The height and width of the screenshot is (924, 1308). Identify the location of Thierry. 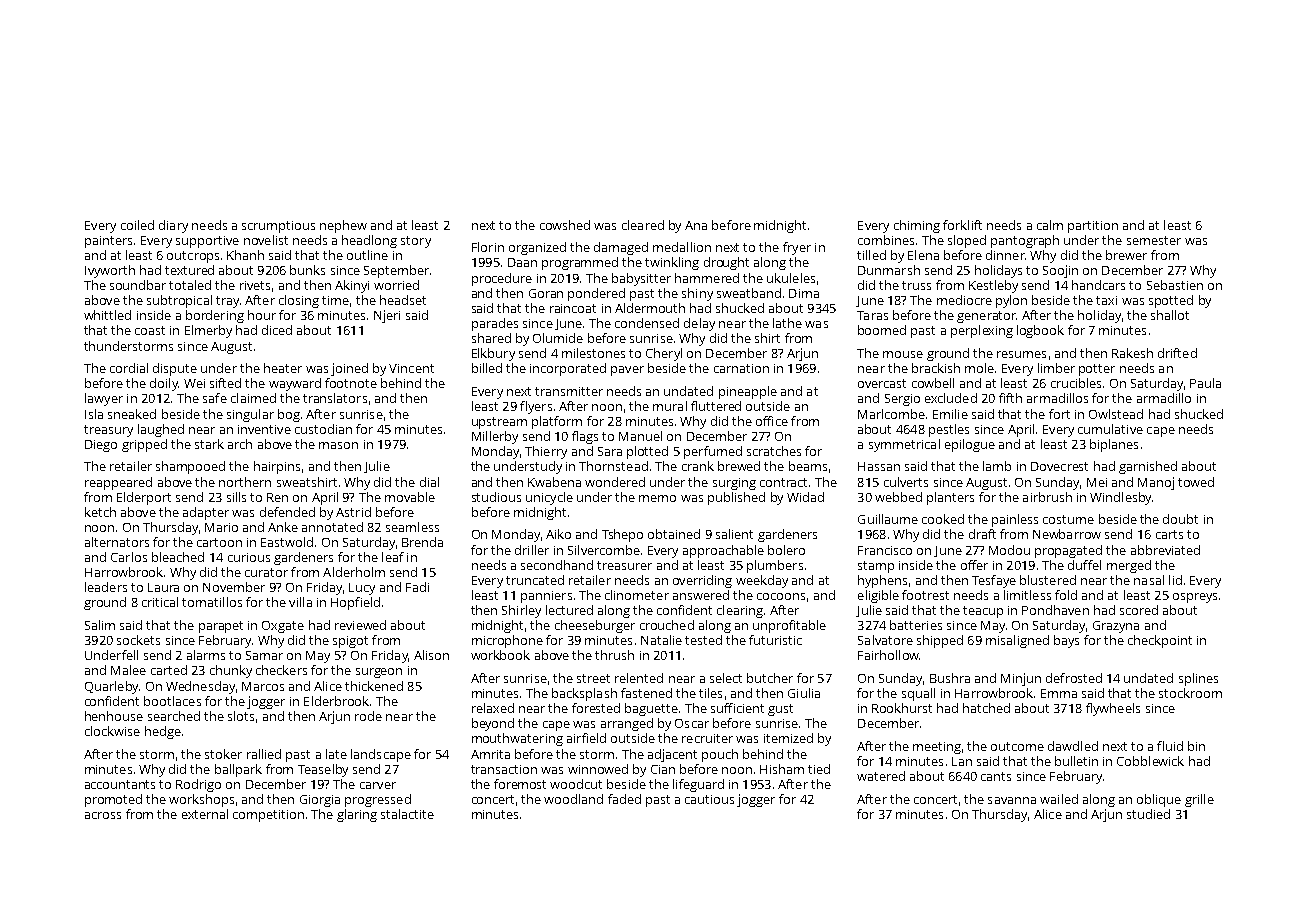
(546, 452).
